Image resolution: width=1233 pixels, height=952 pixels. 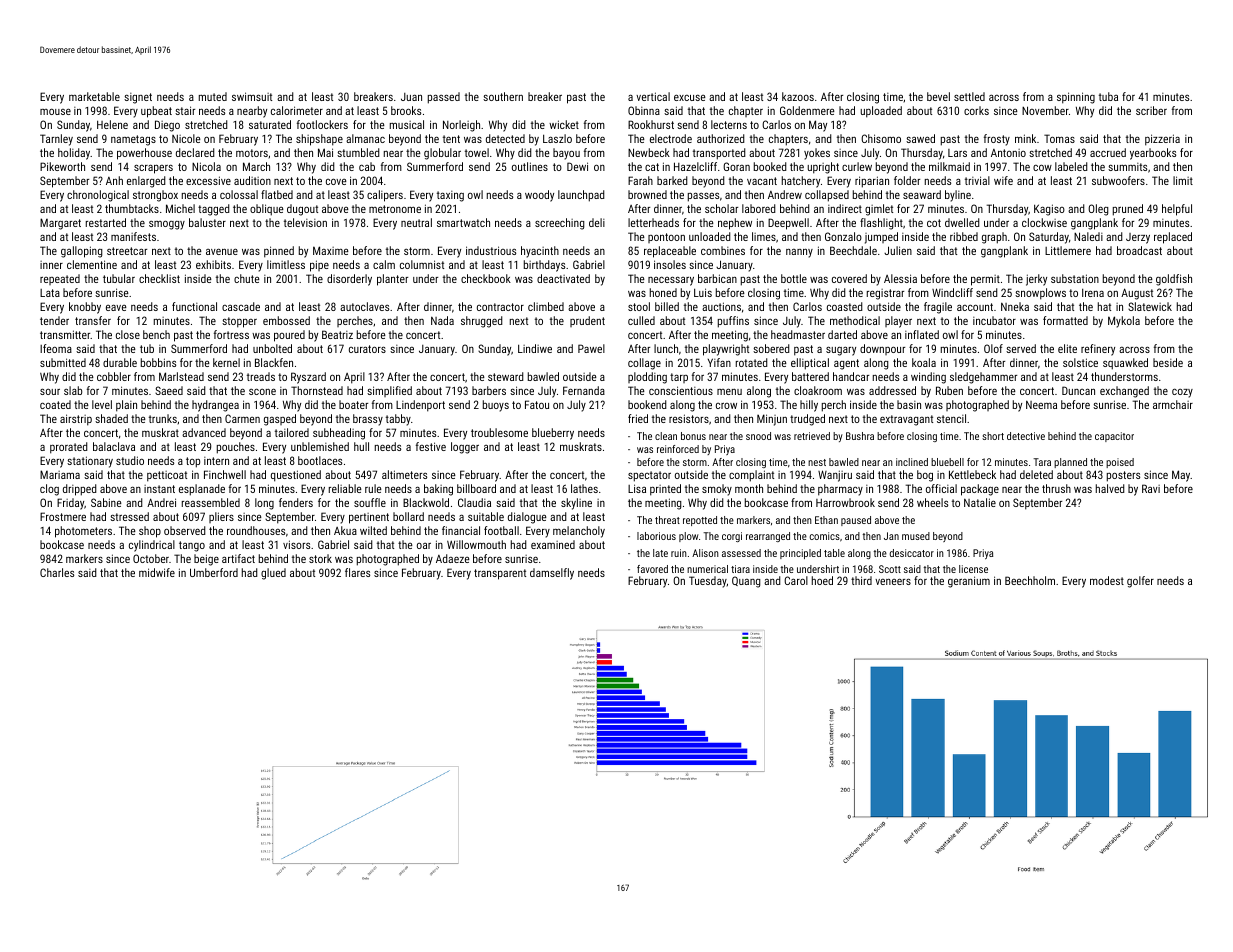 What do you see at coordinates (150, 532) in the screenshot?
I see `shop` at bounding box center [150, 532].
